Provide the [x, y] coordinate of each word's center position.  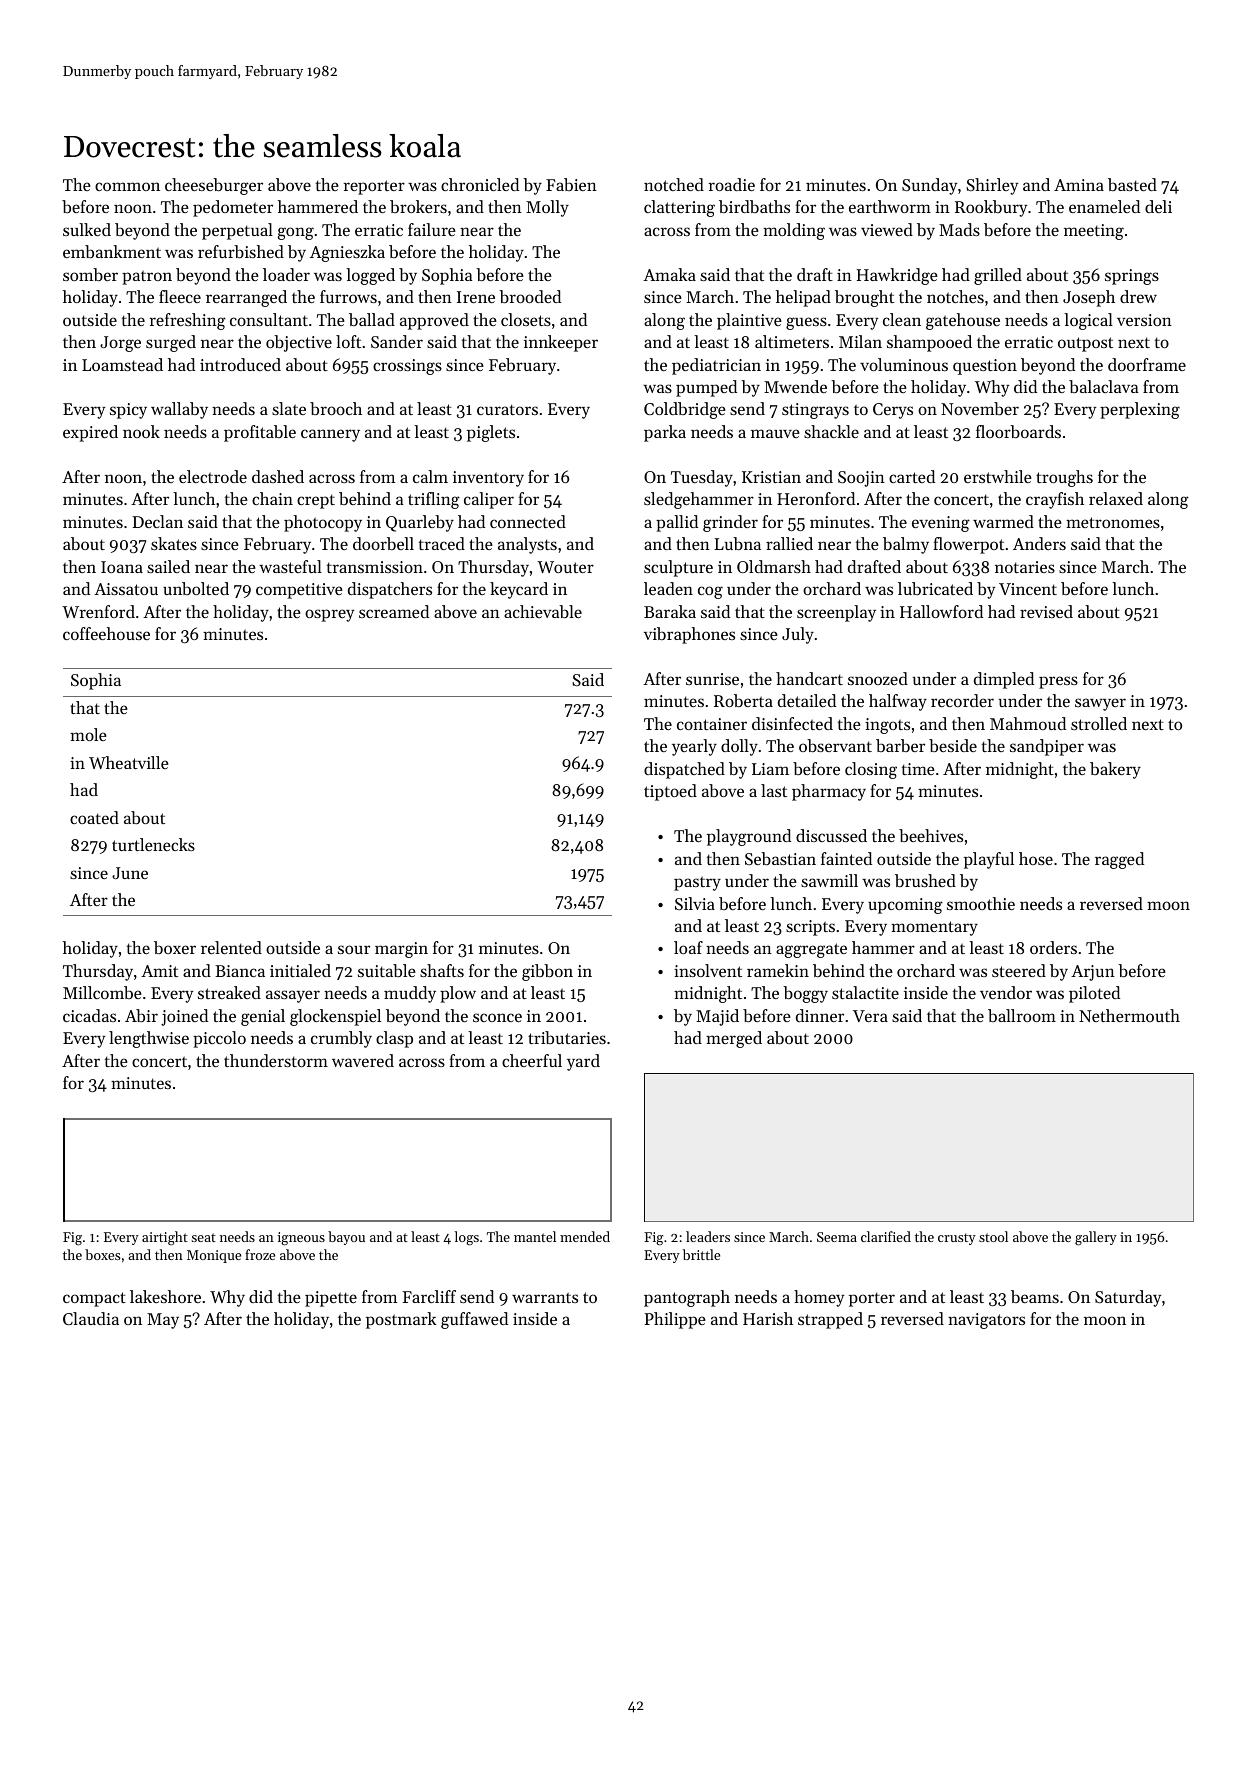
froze [260, 1254]
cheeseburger [214, 186]
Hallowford [941, 611]
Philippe [675, 1320]
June [130, 873]
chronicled [480, 184]
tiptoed [670, 792]
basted [1132, 184]
